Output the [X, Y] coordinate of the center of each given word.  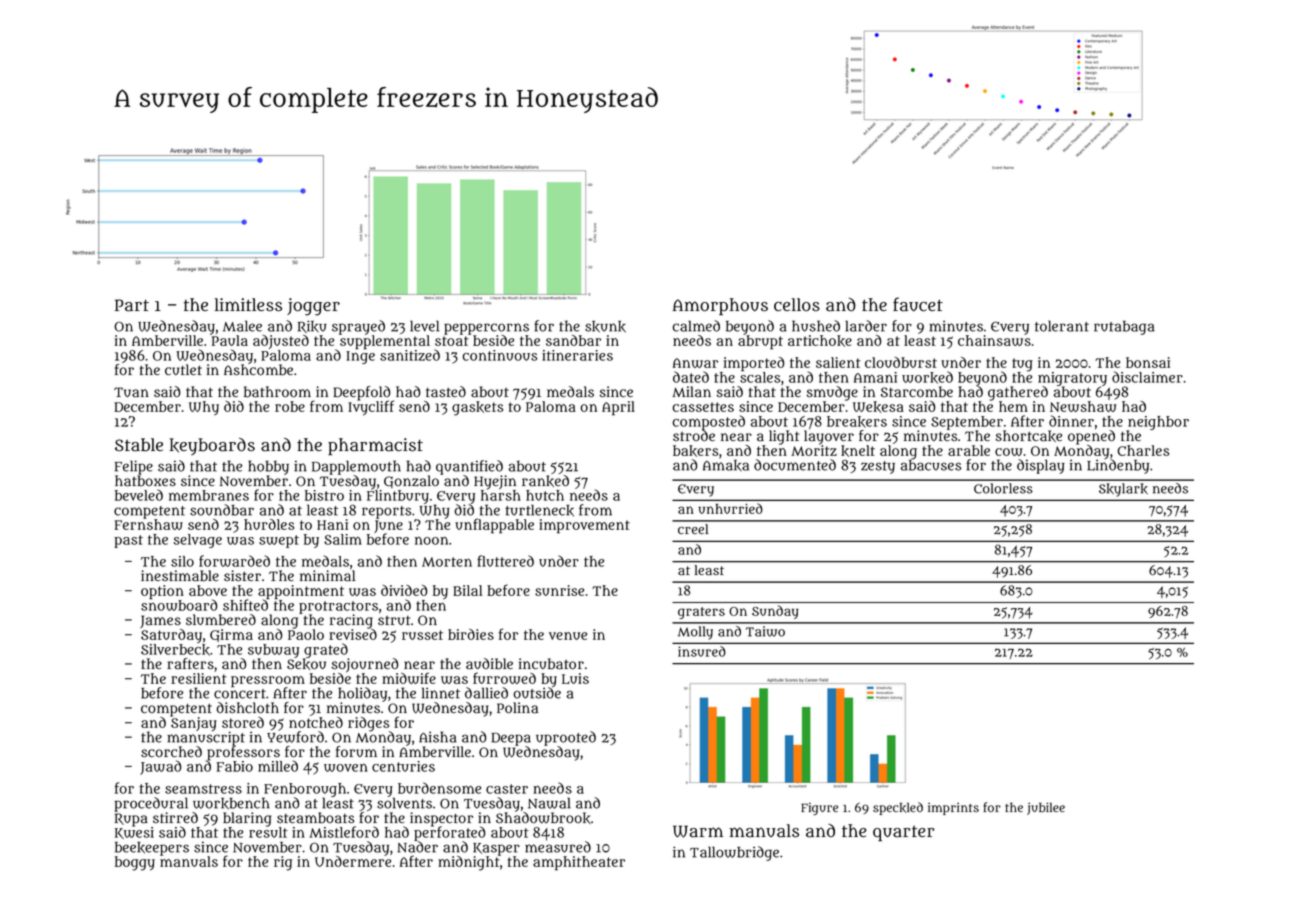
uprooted [566, 738]
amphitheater [579, 863]
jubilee [1046, 808]
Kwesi [134, 833]
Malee [242, 326]
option [162, 592]
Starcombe [917, 392]
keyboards [212, 446]
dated [691, 377]
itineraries [577, 355]
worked [927, 377]
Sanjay [194, 724]
